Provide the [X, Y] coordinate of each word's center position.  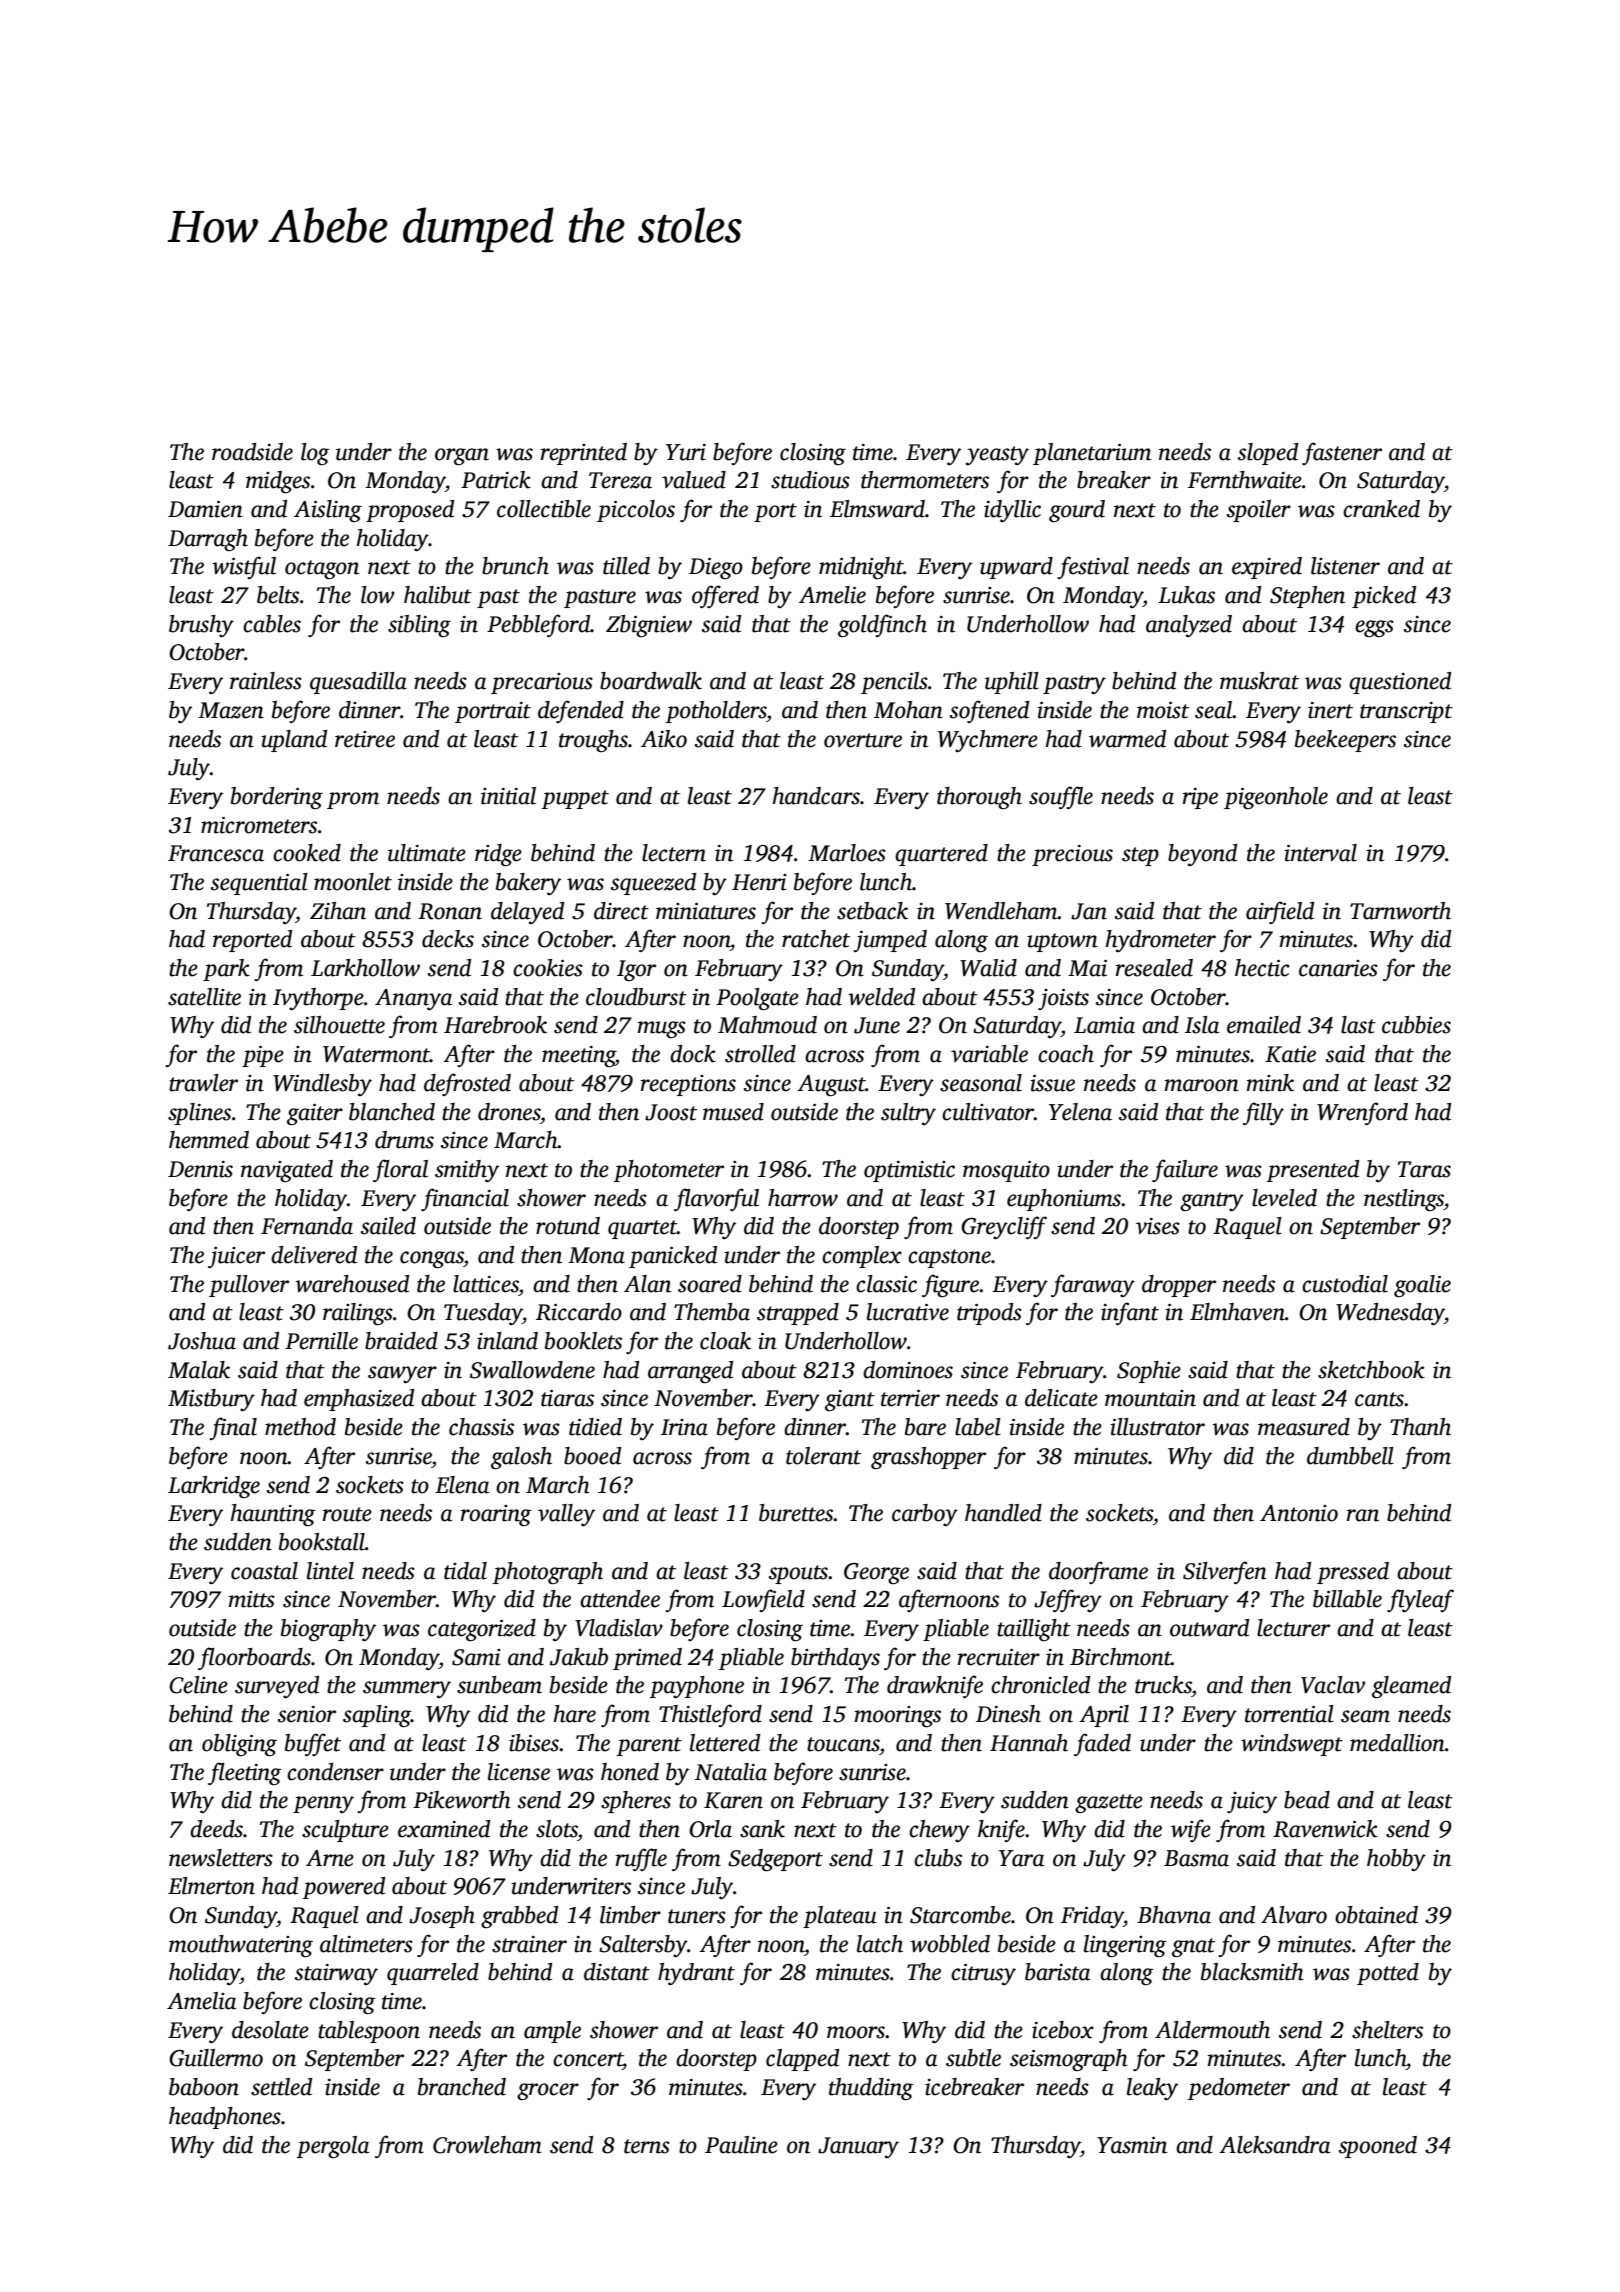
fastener [1342, 453]
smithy [467, 1171]
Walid [988, 968]
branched [462, 2087]
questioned [1400, 683]
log [315, 454]
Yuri [686, 452]
